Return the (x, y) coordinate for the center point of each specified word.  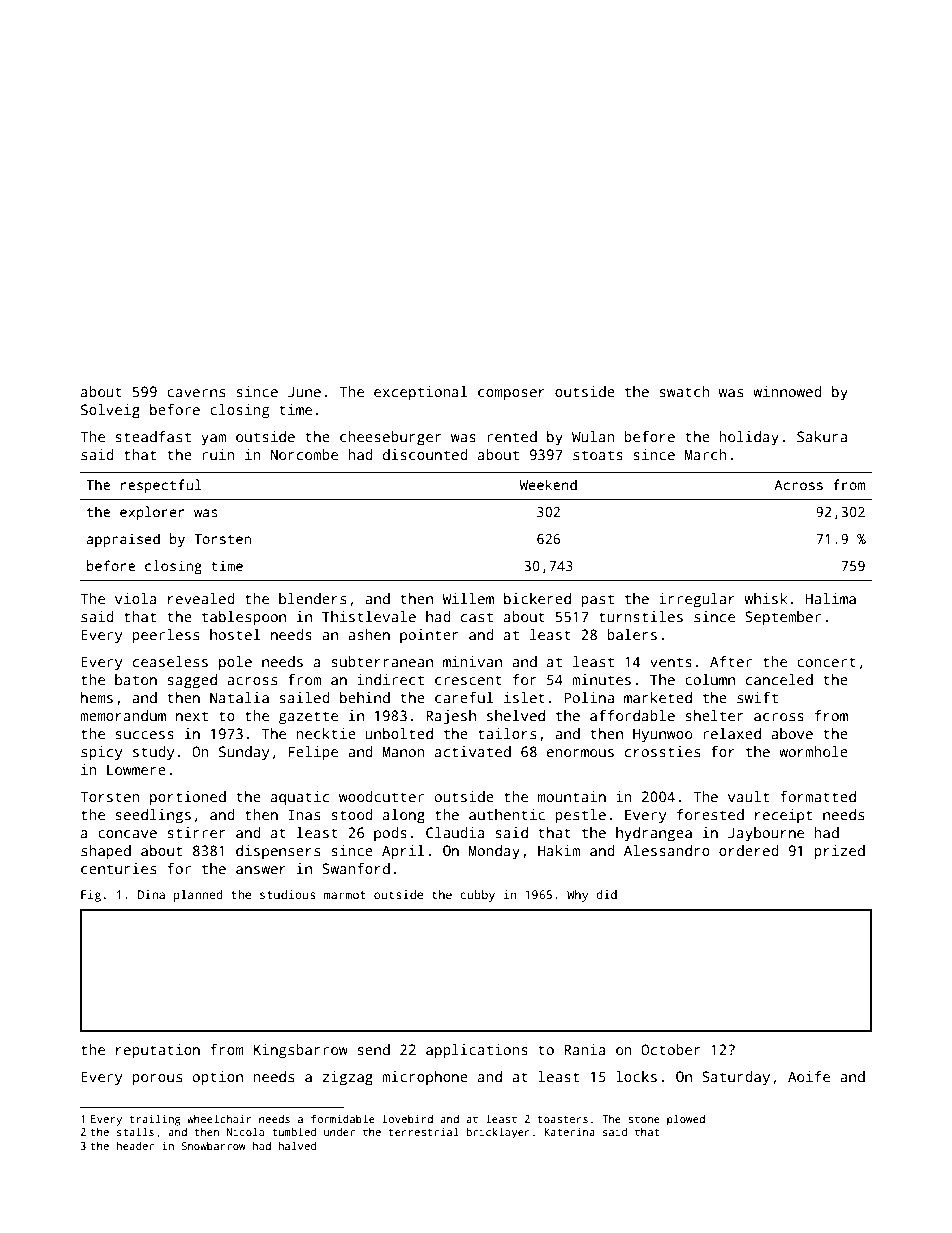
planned (198, 896)
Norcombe (304, 454)
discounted (425, 454)
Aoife (809, 1076)
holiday (749, 438)
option (217, 1078)
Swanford (356, 868)
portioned (188, 798)
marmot (345, 895)
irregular (697, 600)
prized (839, 852)
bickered (537, 598)
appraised (123, 540)
